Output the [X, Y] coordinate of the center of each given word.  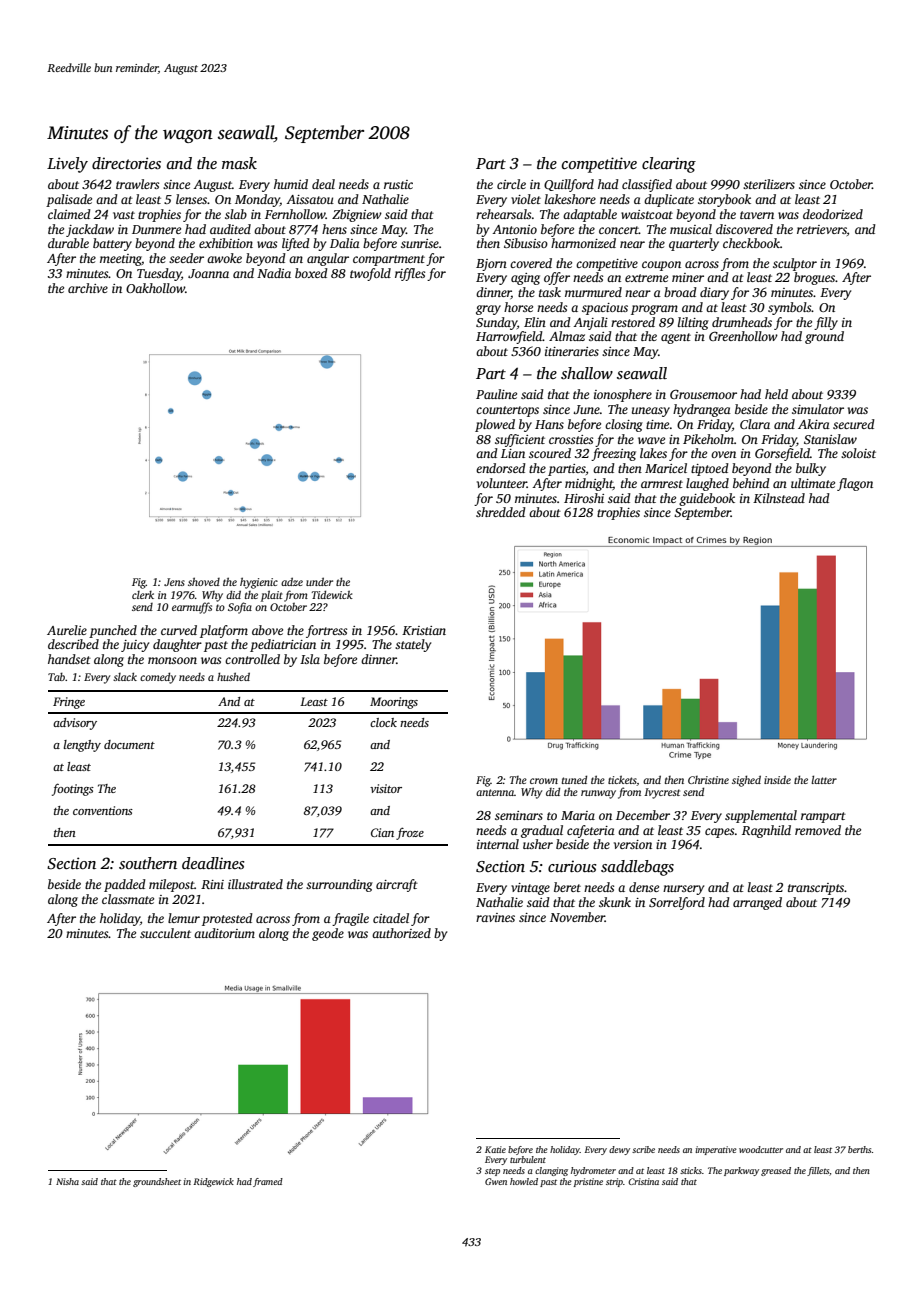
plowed [495, 425]
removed [818, 830]
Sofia [240, 608]
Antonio [514, 229]
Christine [708, 780]
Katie [495, 1149]
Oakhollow [155, 288]
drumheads [742, 322]
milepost [172, 885]
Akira [814, 424]
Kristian [424, 630]
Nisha [67, 1181]
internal [498, 844]
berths [860, 1149]
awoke [224, 258]
